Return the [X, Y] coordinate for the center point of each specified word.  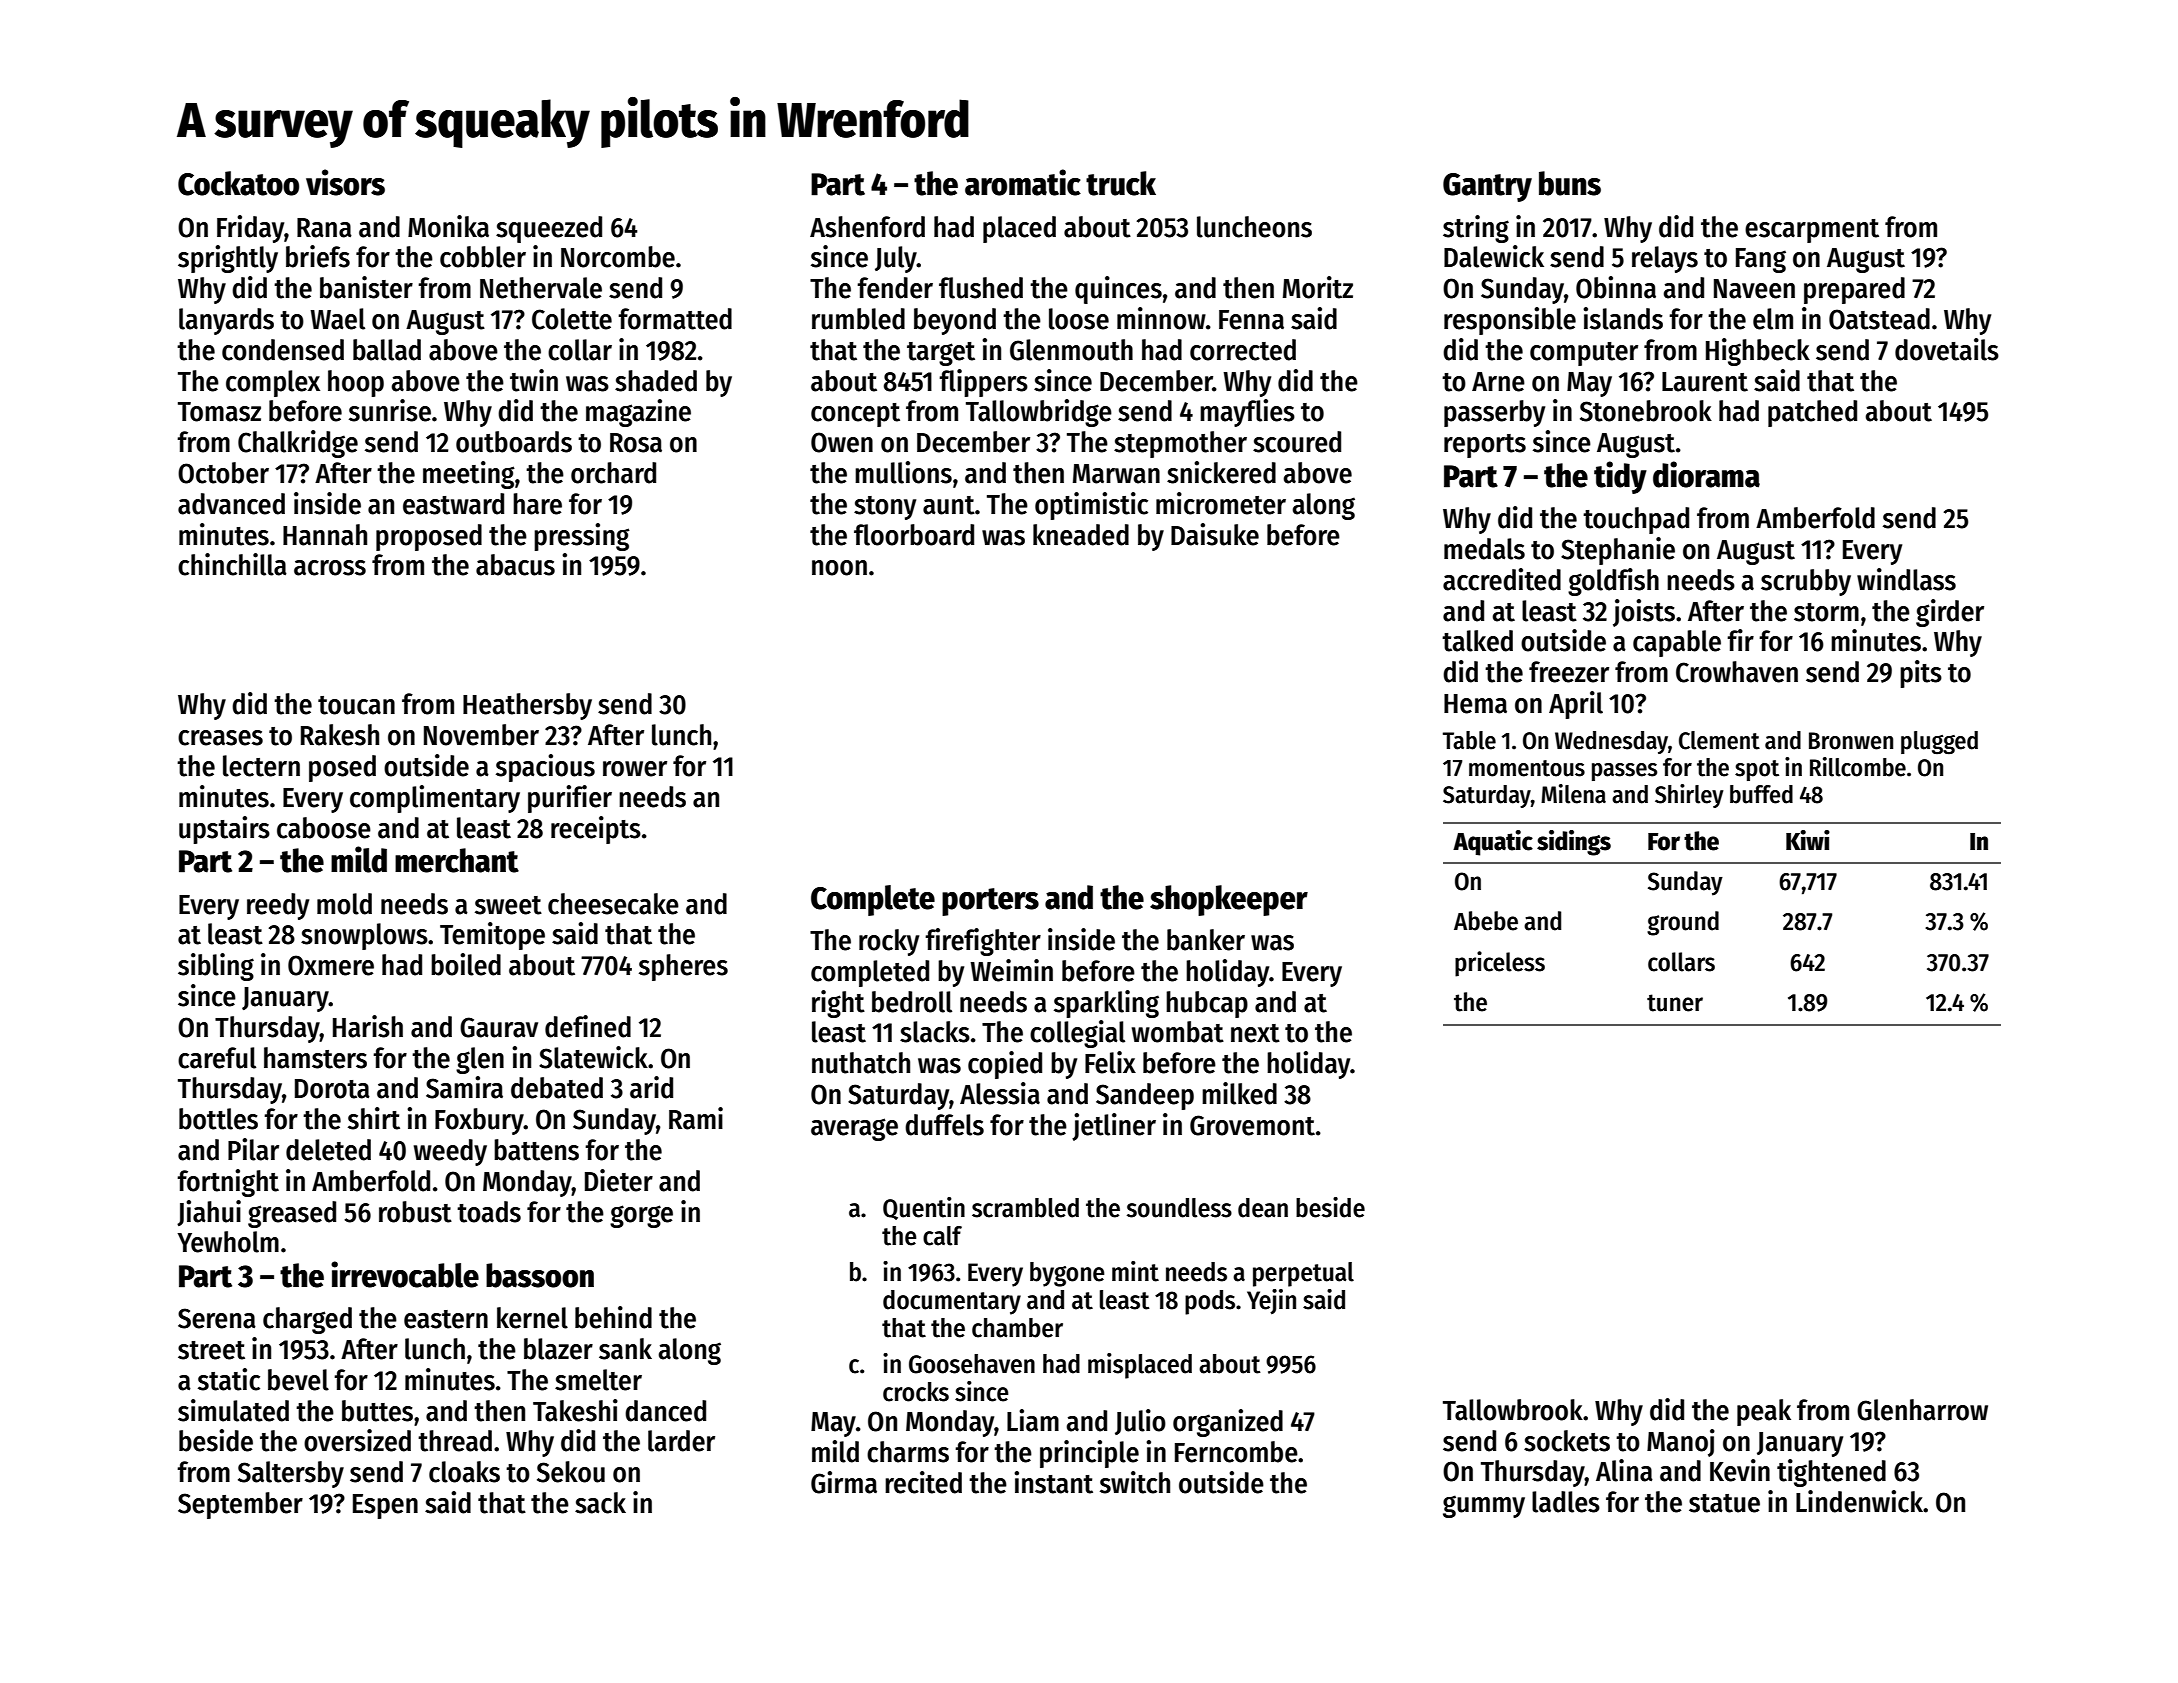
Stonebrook [1646, 411]
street [211, 1350]
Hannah [325, 535]
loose [1079, 319]
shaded [656, 381]
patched [1812, 413]
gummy [1484, 1506]
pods [1210, 1302]
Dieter [619, 1180]
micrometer [1221, 503]
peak [1764, 1412]
